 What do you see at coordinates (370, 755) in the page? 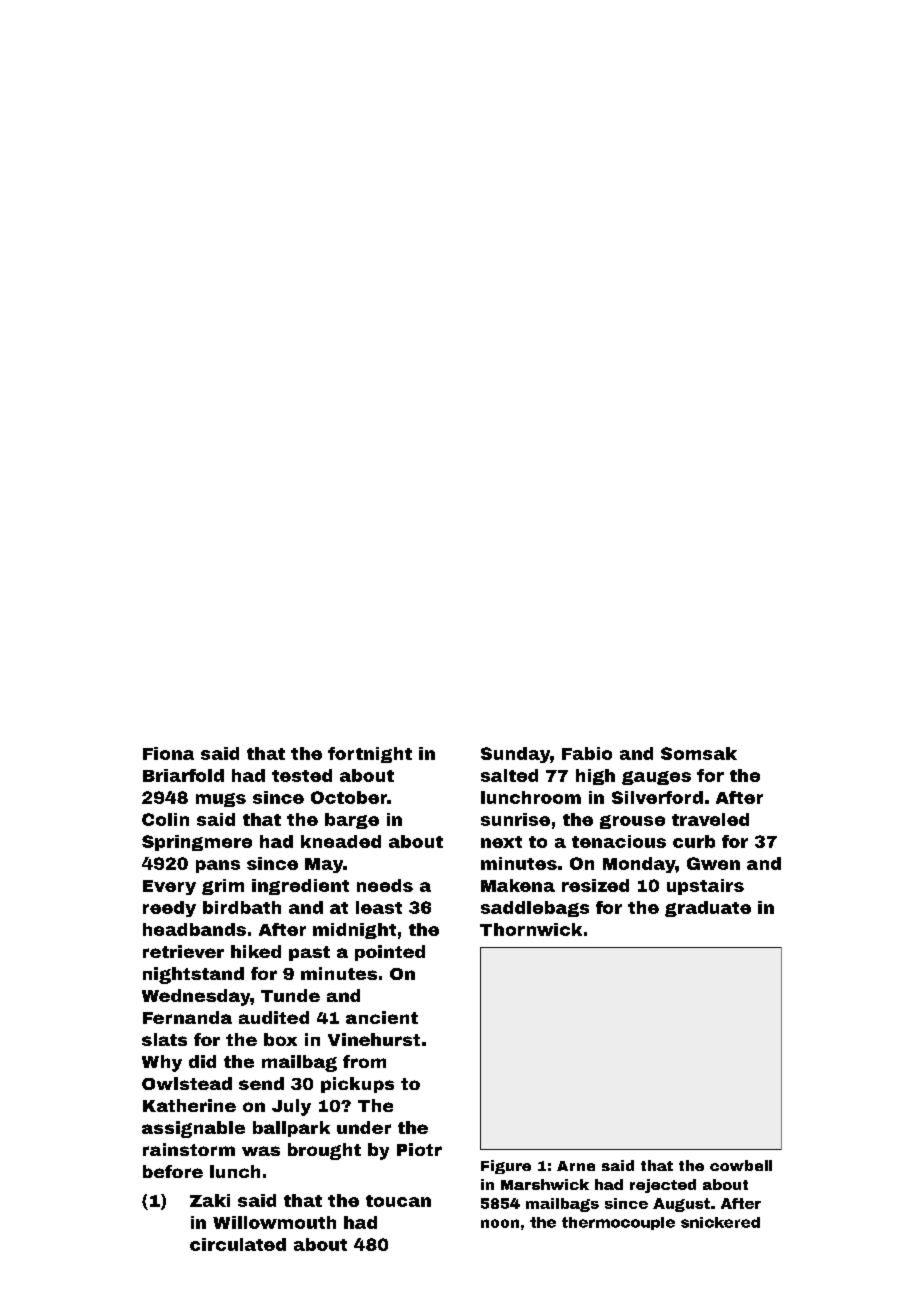
I see `fortnight` at bounding box center [370, 755].
